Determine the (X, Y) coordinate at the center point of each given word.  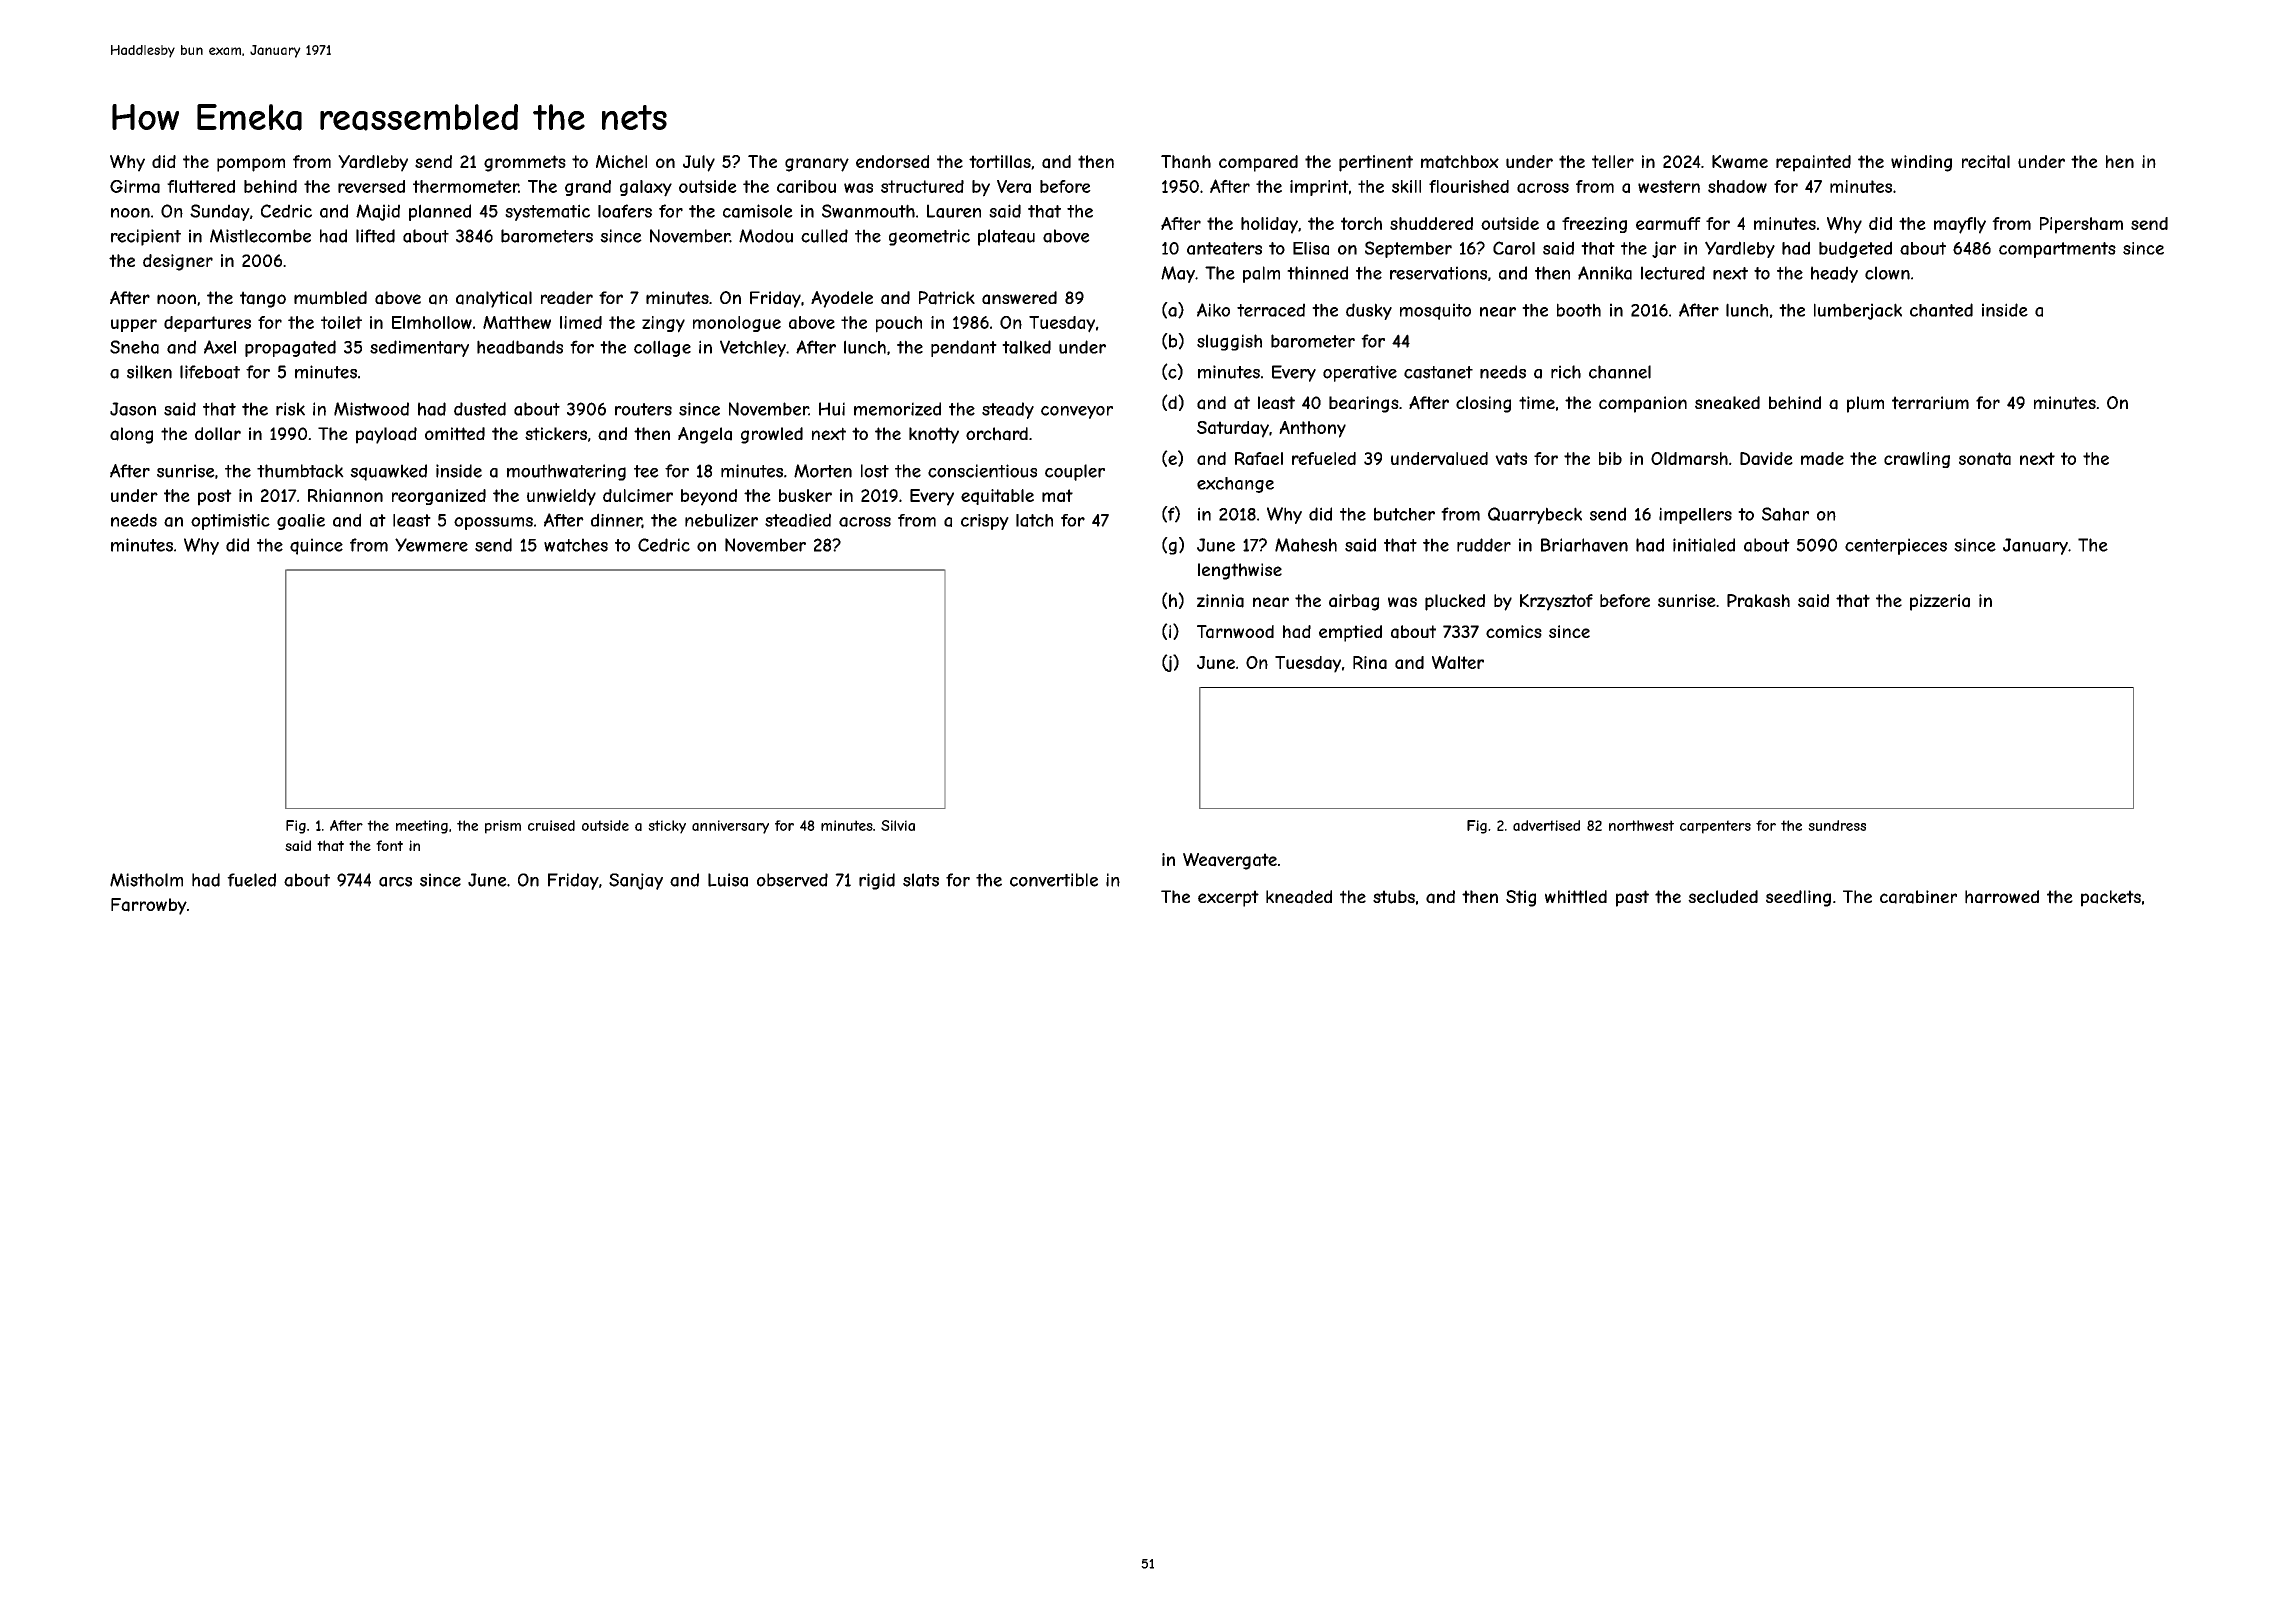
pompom (251, 165)
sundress (1837, 825)
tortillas (1000, 162)
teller (1613, 161)
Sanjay (636, 881)
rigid (877, 881)
